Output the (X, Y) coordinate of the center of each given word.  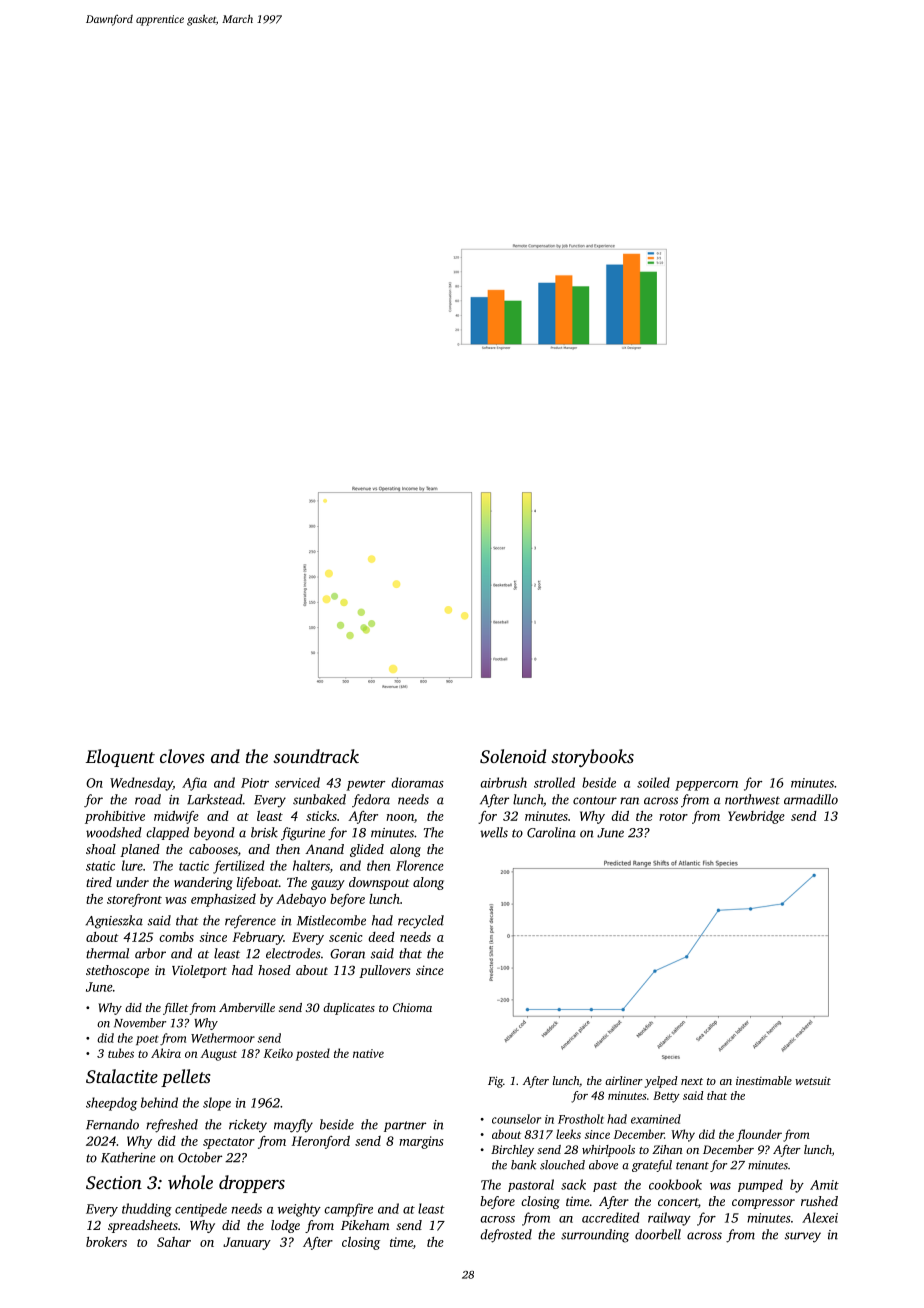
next (692, 1081)
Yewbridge (756, 817)
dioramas (417, 782)
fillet (175, 1009)
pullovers (385, 971)
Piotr (255, 783)
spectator (229, 1143)
